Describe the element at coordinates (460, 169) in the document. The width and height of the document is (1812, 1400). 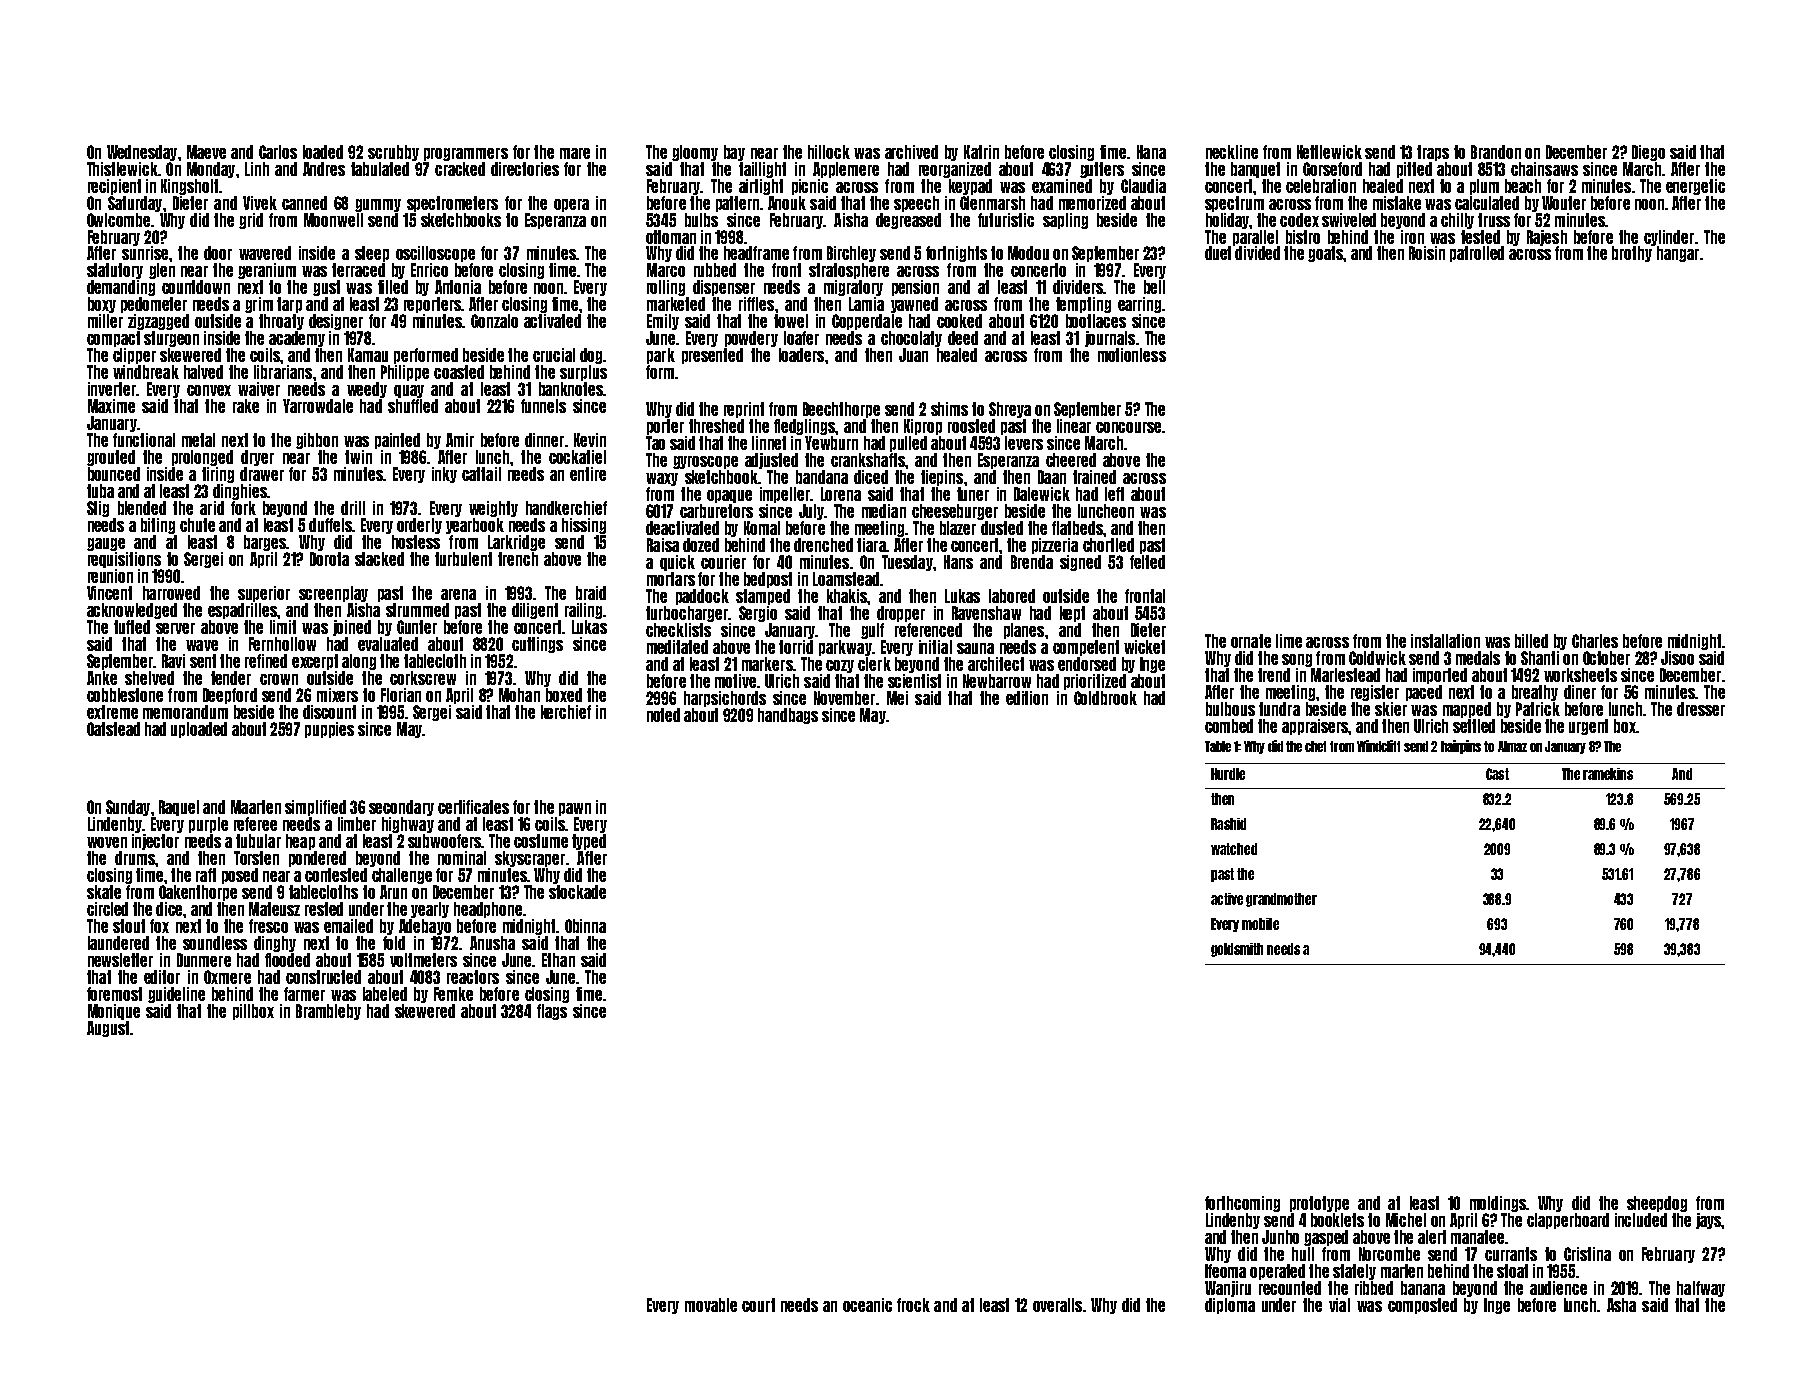
I see `cracked` at that location.
